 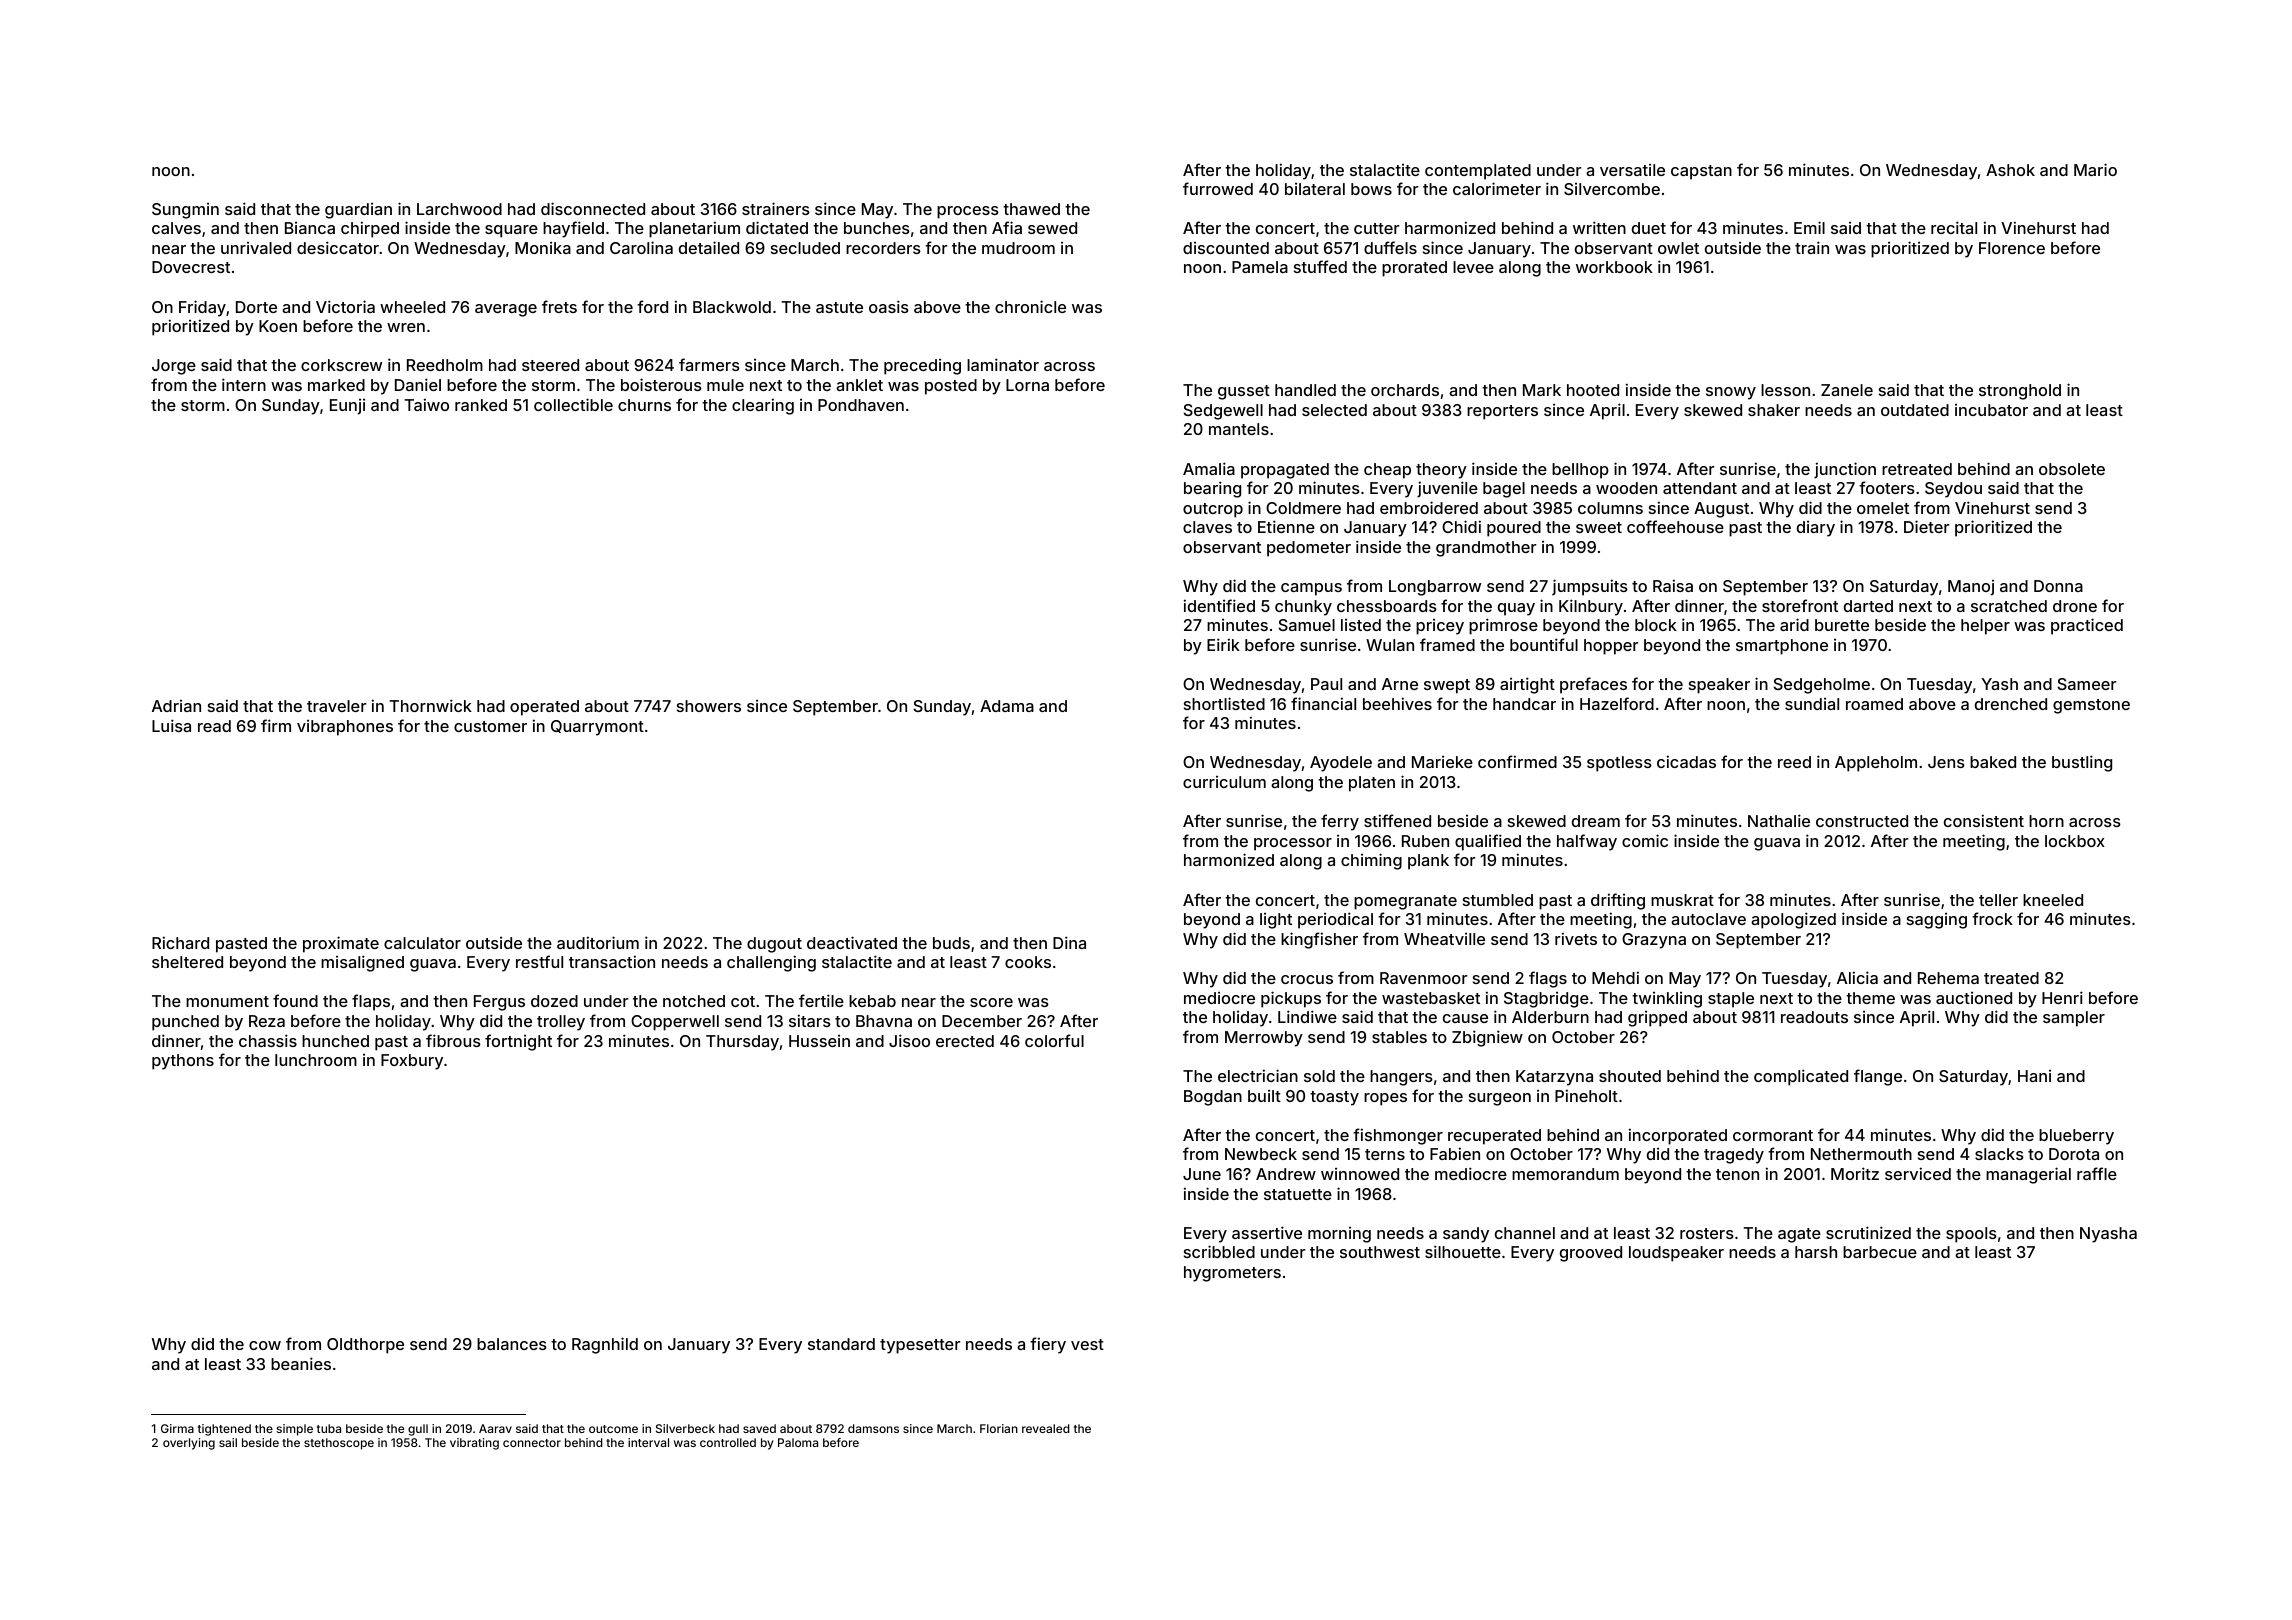 I want to click on chronicle, so click(x=1030, y=306).
